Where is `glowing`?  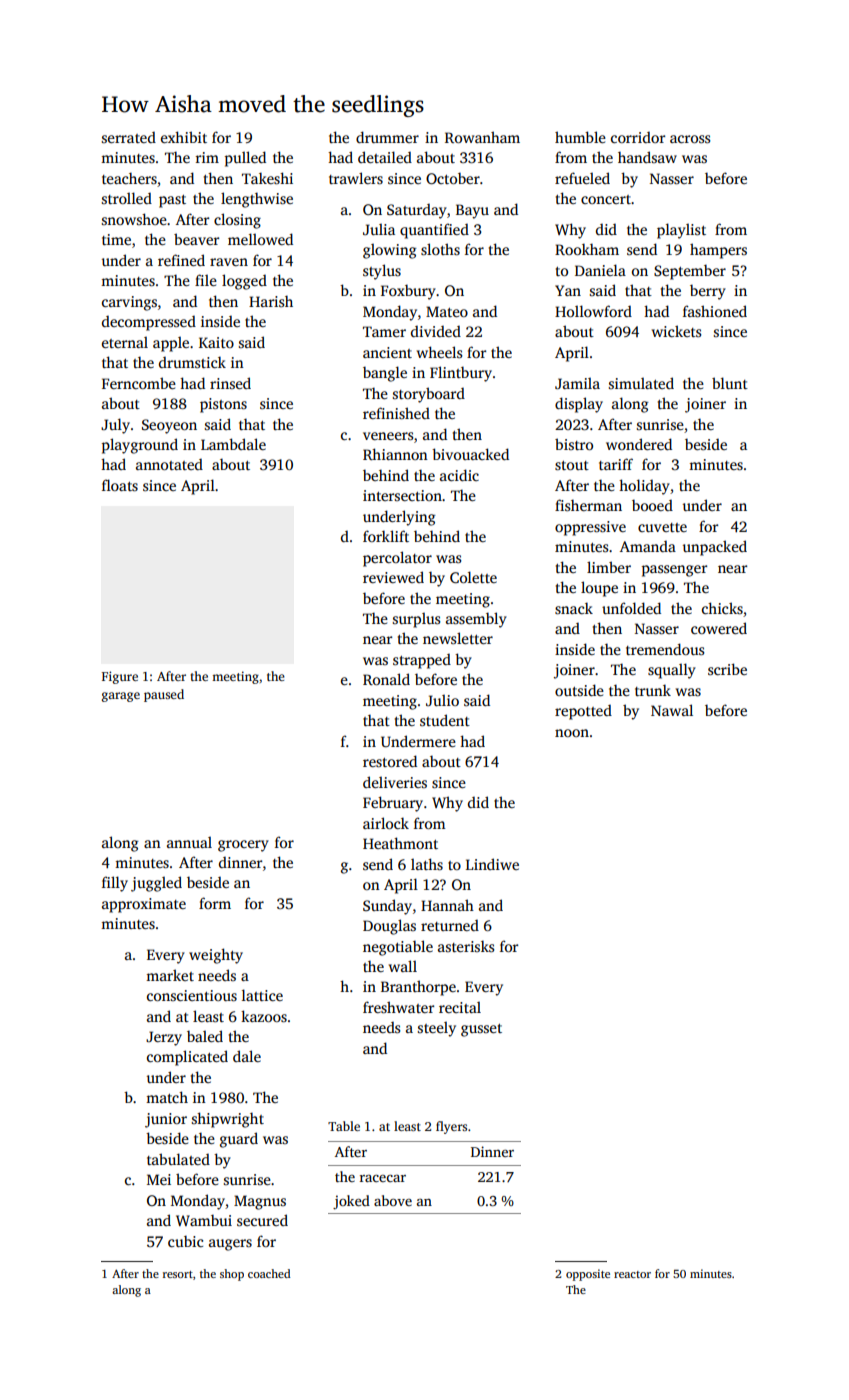 glowing is located at coordinates (390, 251).
